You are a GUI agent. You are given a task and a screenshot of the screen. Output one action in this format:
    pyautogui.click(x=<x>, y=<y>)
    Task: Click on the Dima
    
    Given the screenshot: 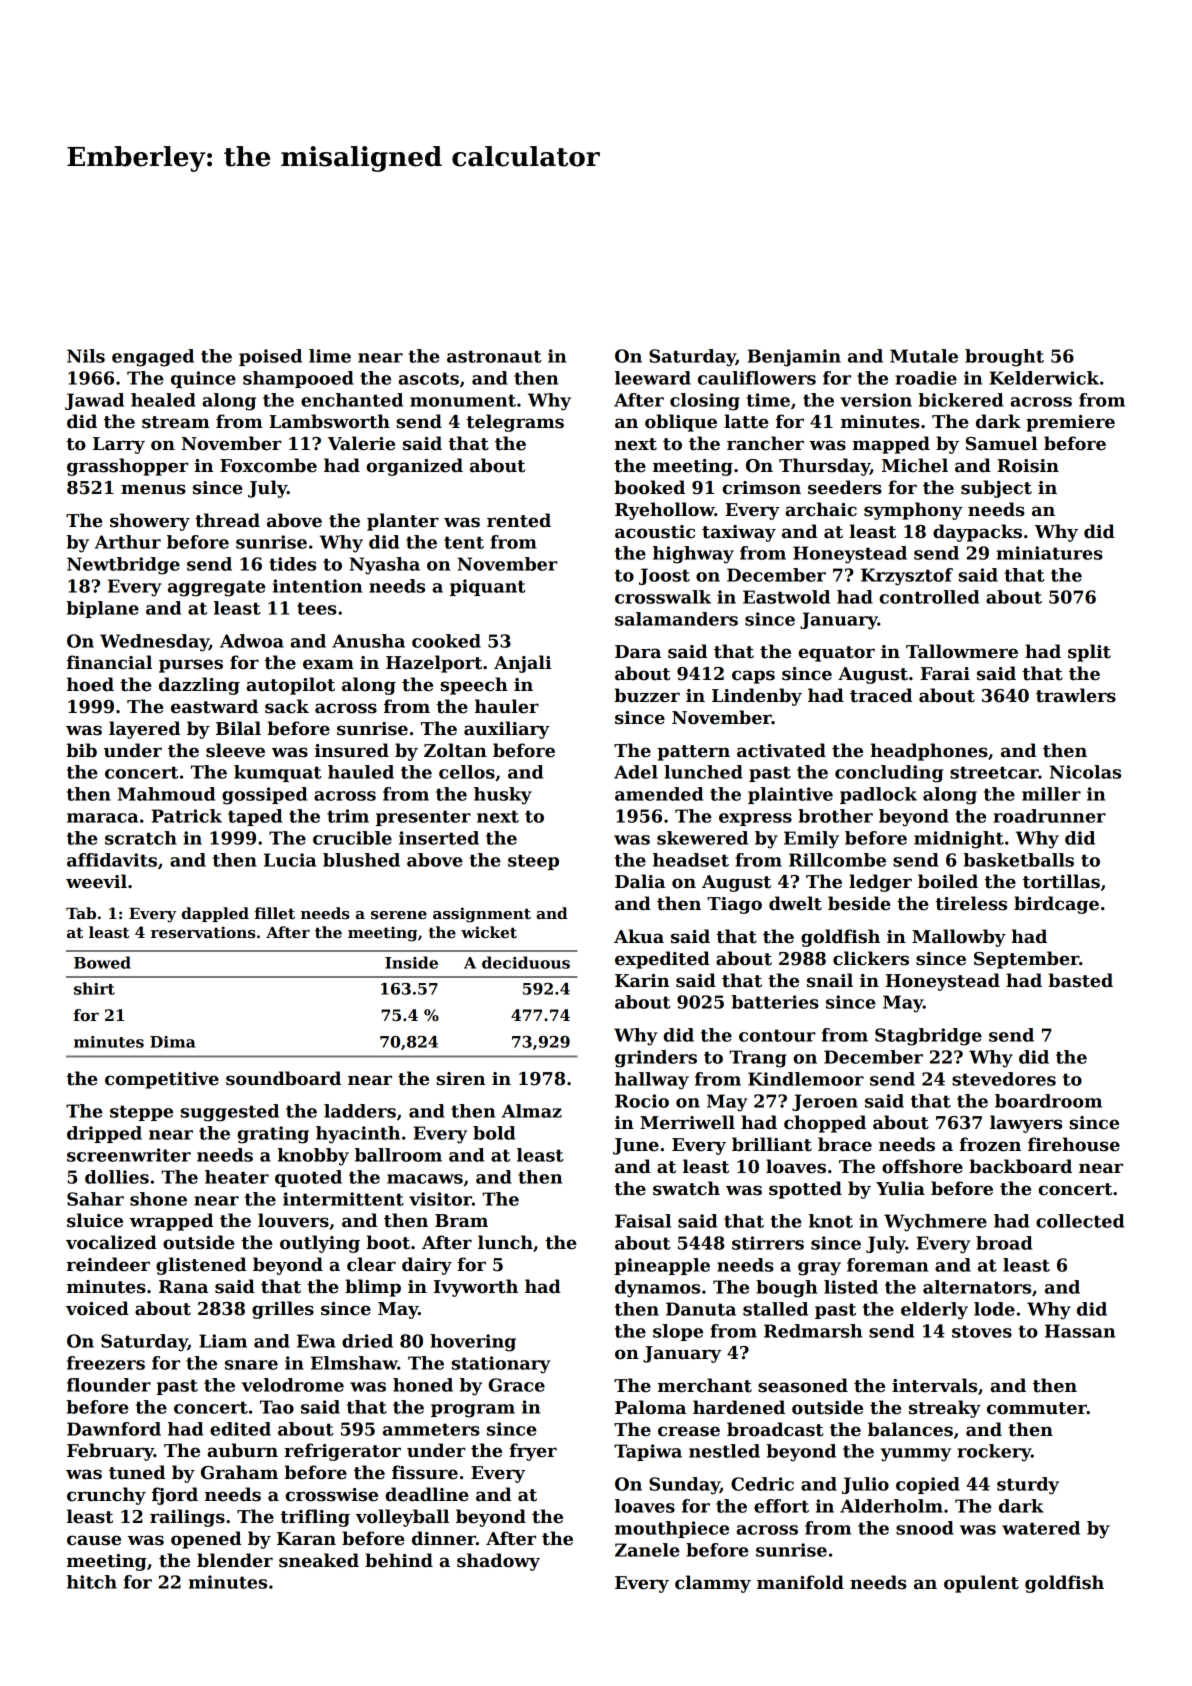 What is the action you would take?
    pyautogui.click(x=172, y=1042)
